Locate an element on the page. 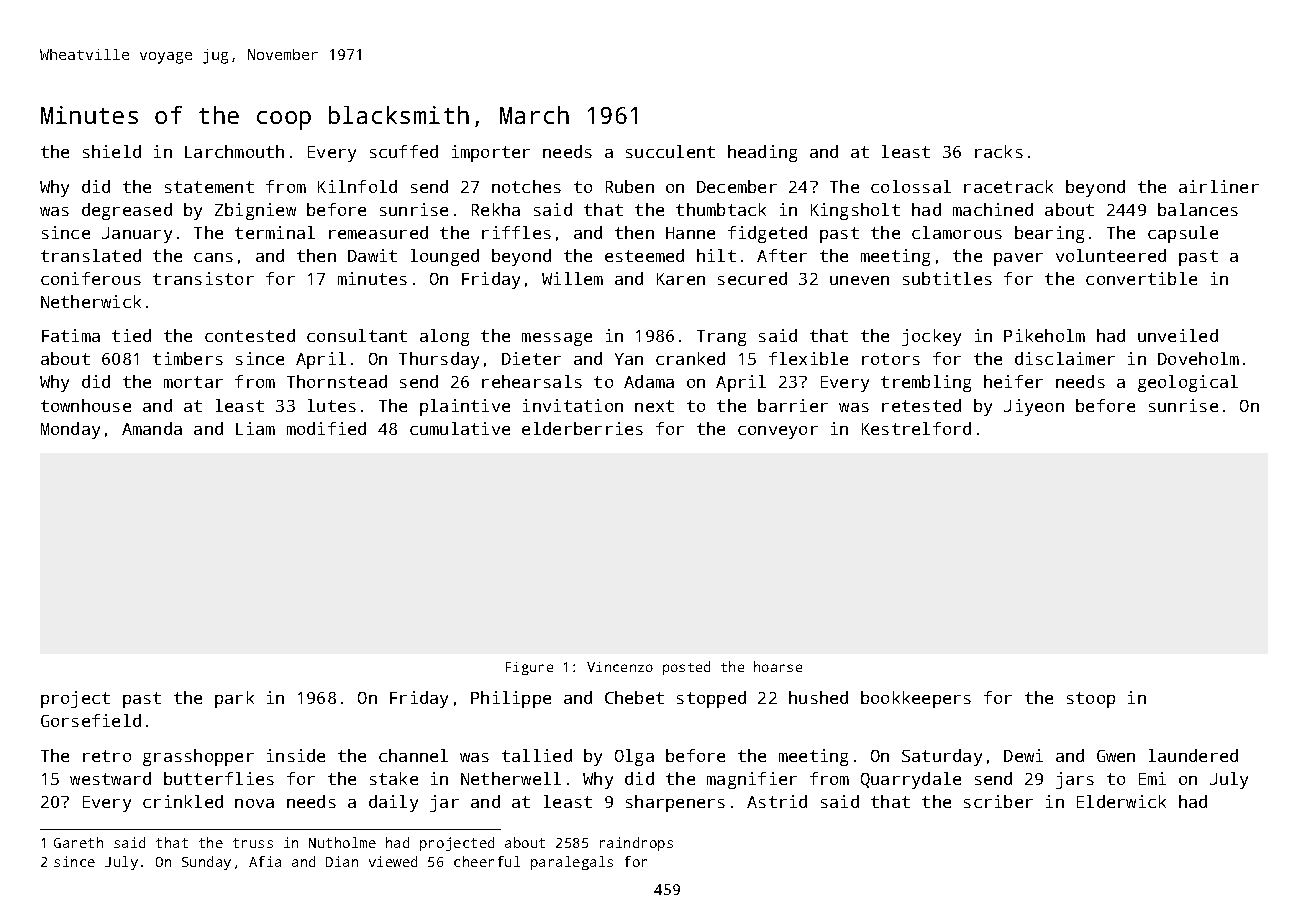 The width and height of the image is (1308, 924). racetrack is located at coordinates (1008, 186).
